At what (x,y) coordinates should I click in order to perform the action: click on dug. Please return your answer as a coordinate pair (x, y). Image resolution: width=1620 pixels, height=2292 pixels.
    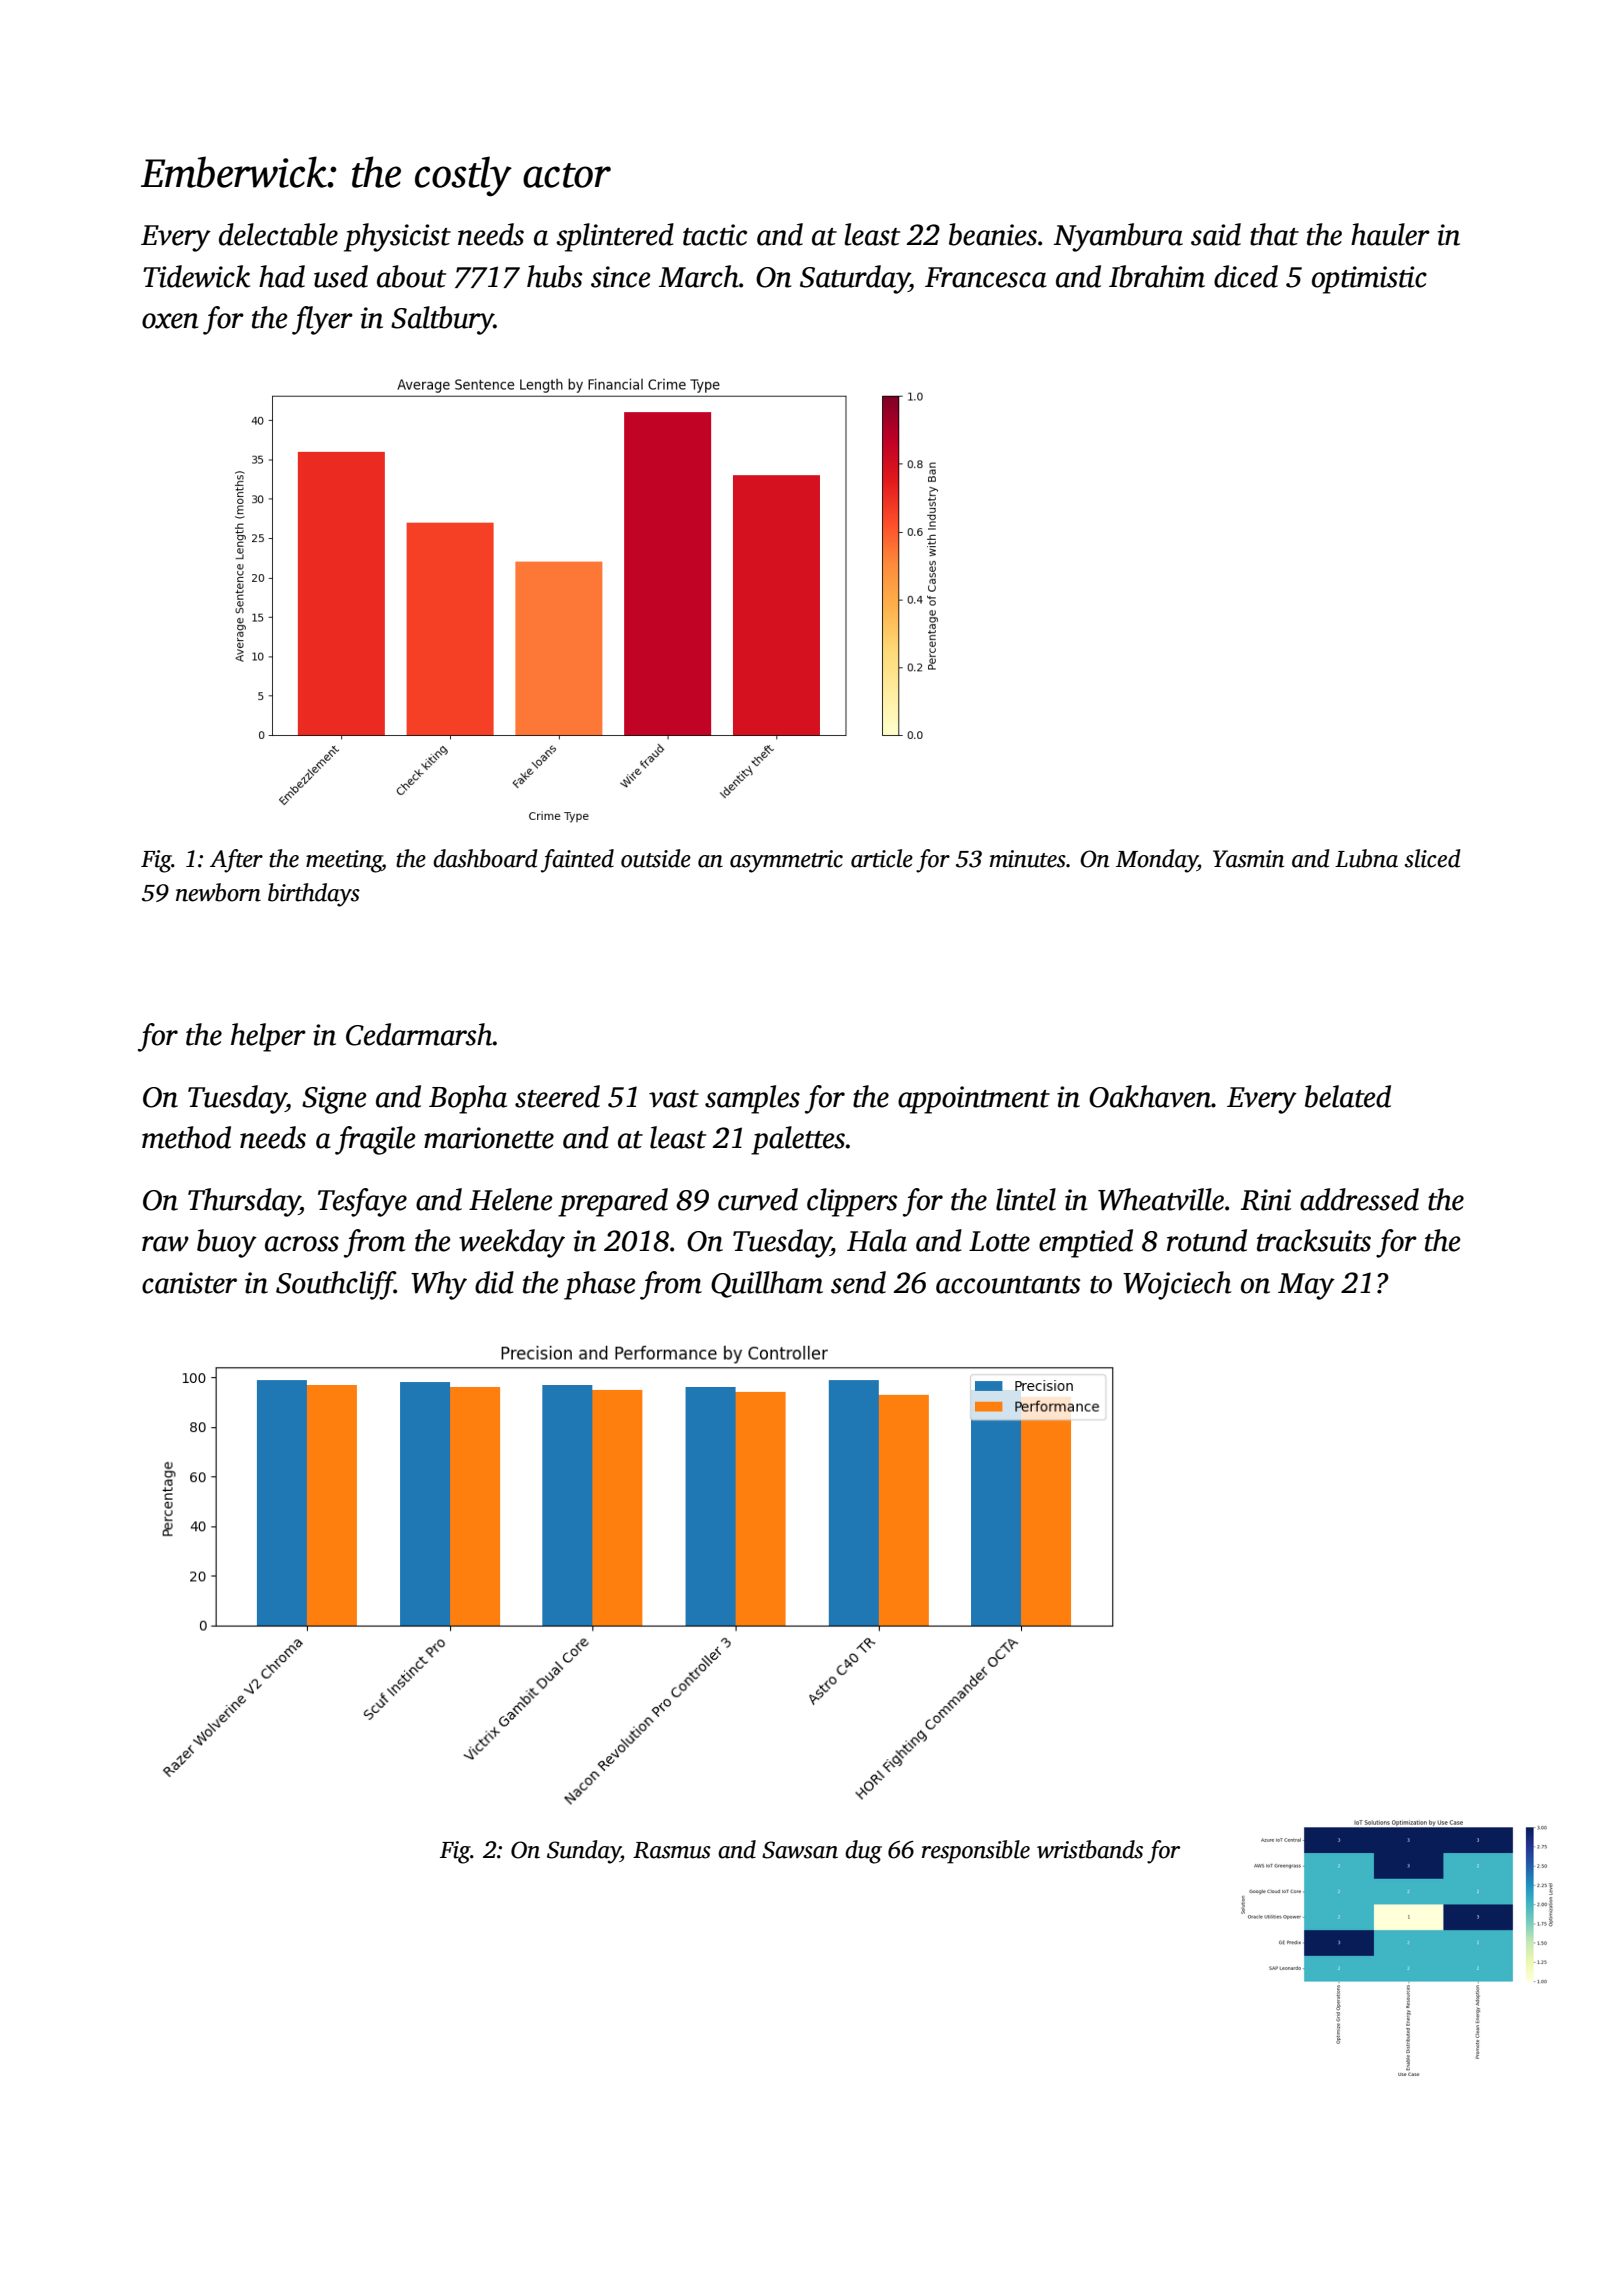
    Looking at the image, I should click on (863, 1852).
